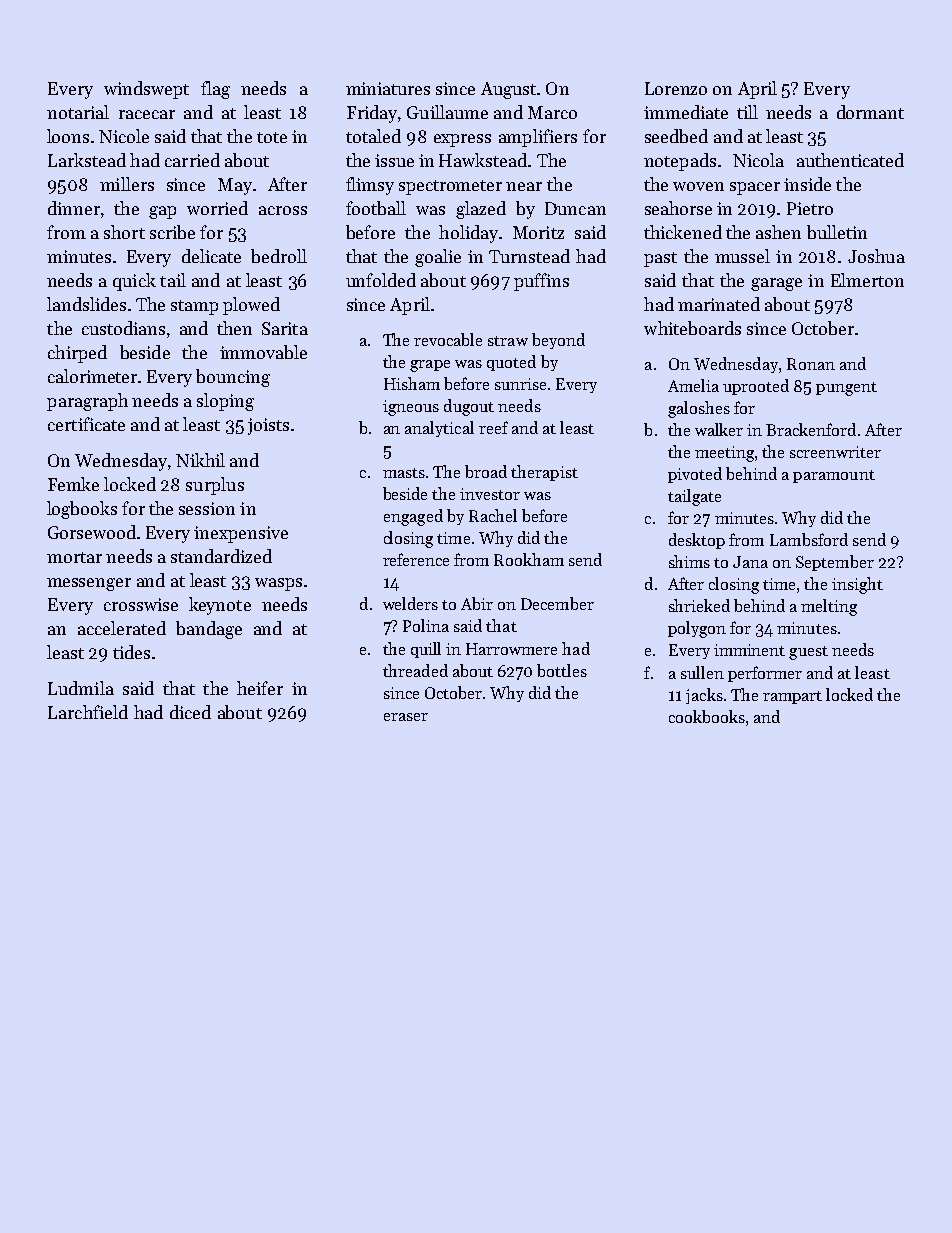 The width and height of the screenshot is (952, 1233). I want to click on Lambsford, so click(809, 539).
